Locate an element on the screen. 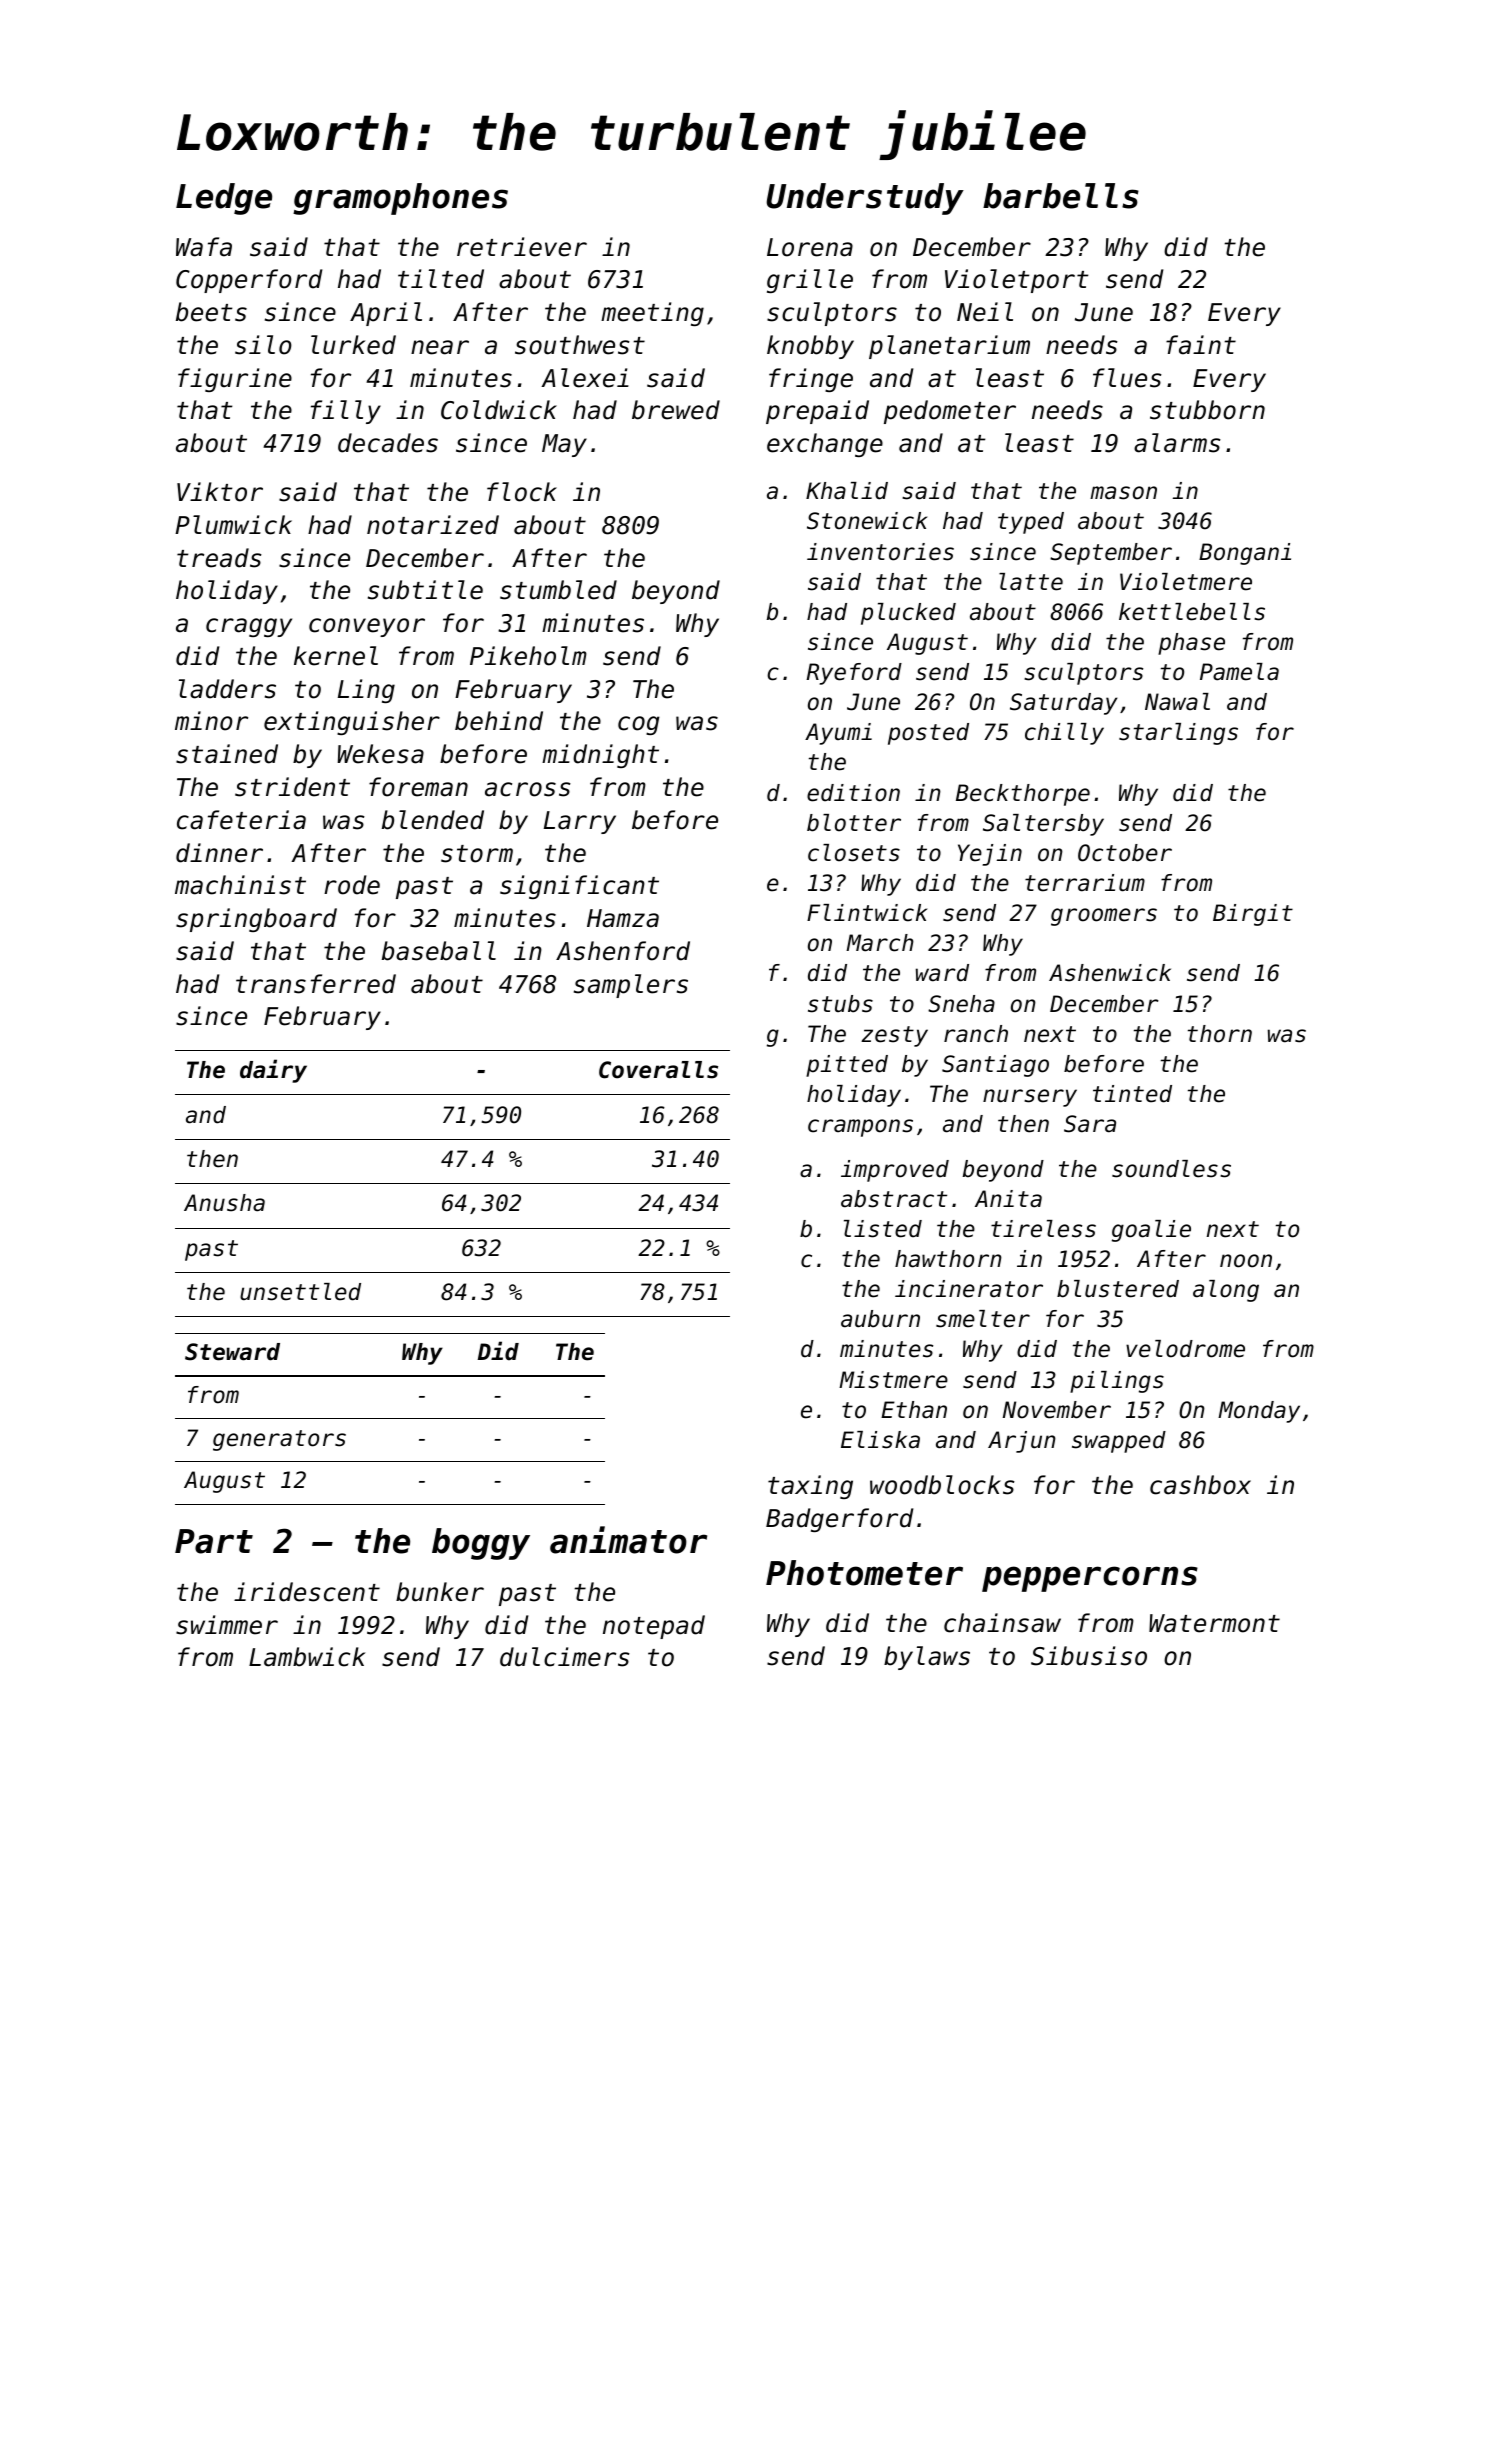 The image size is (1496, 2464). Lambwick is located at coordinates (307, 1657).
